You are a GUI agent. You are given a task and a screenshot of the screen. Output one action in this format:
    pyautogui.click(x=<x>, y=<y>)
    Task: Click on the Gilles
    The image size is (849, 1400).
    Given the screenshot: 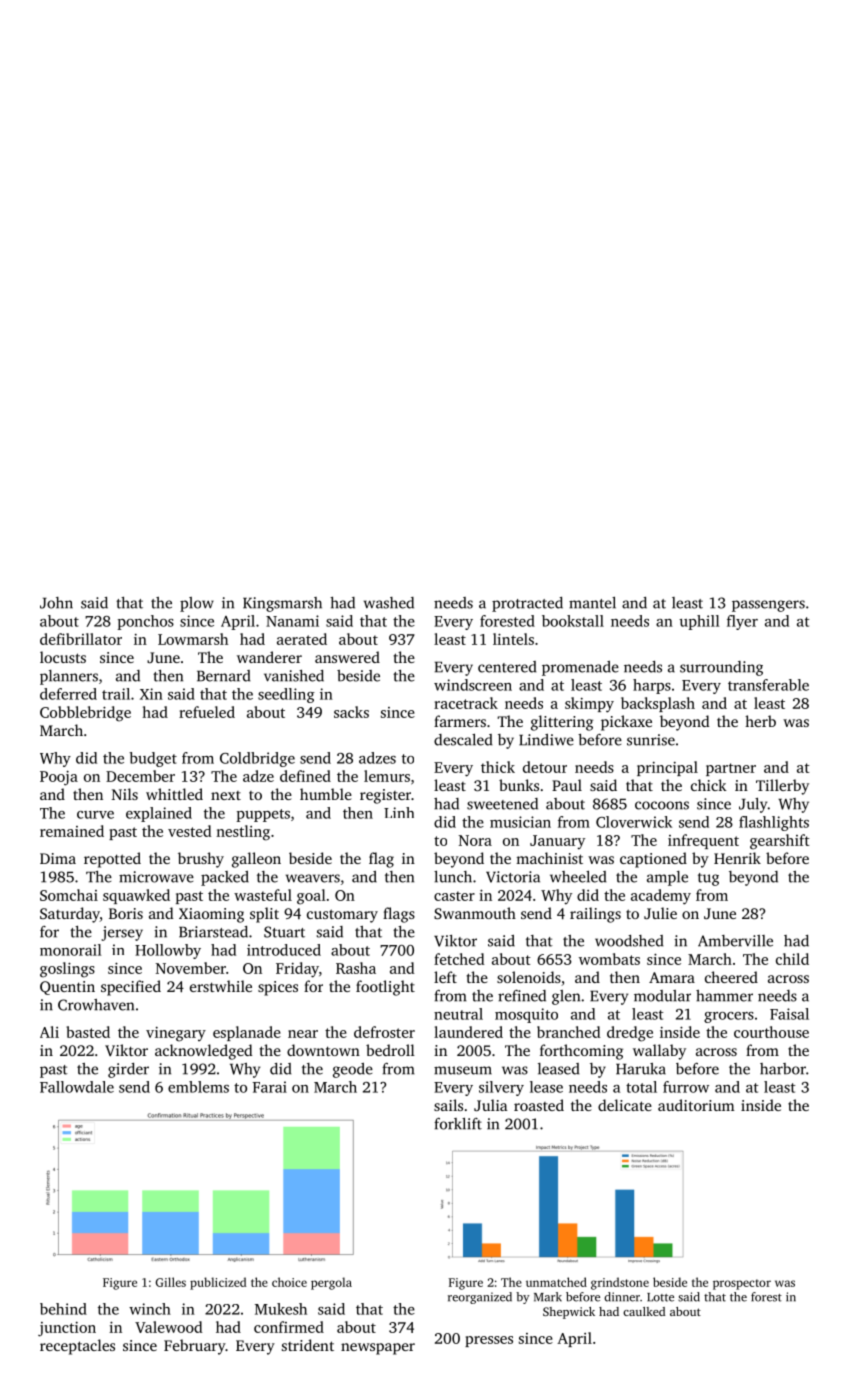 What is the action you would take?
    pyautogui.click(x=171, y=1282)
